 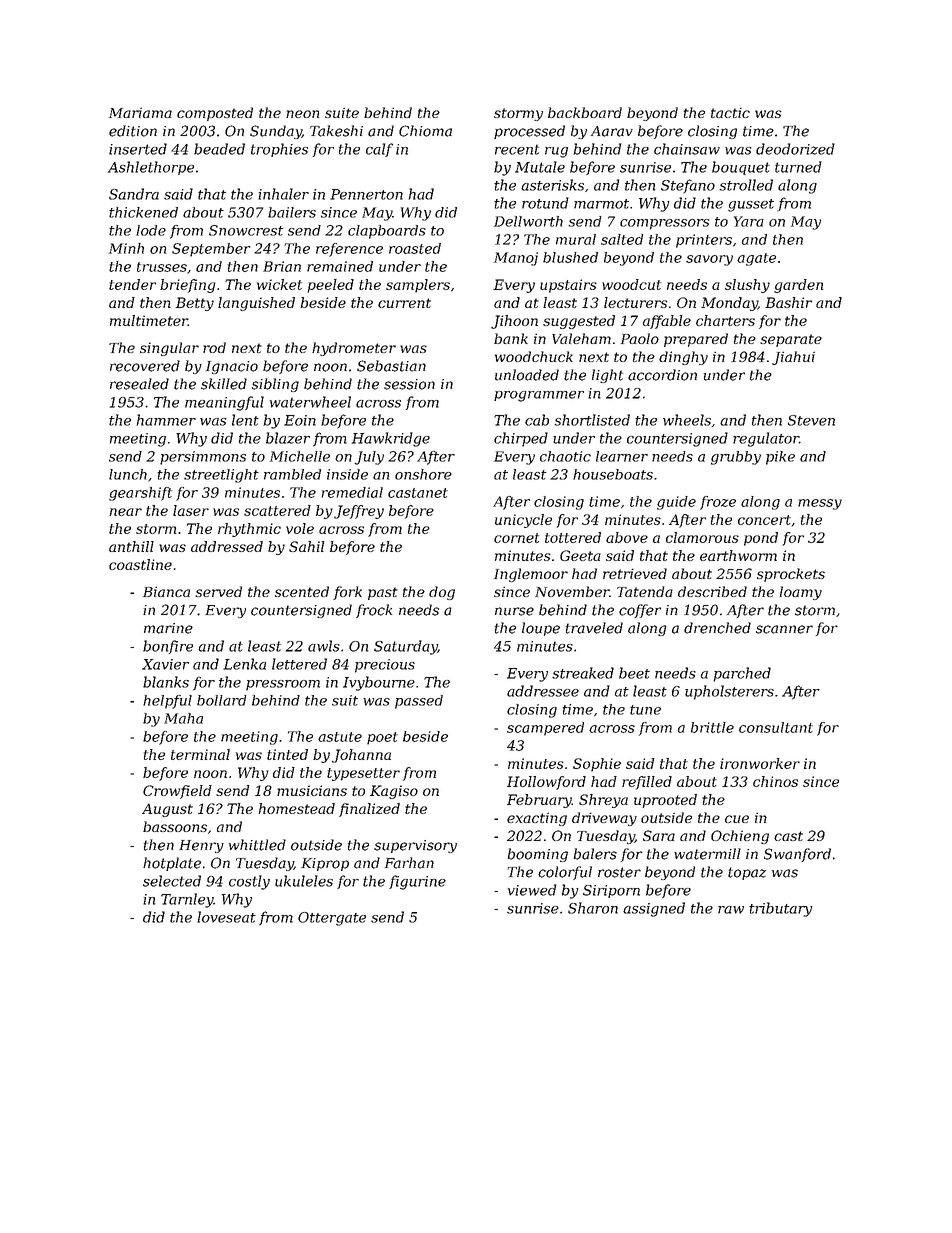 What do you see at coordinates (687, 149) in the screenshot?
I see `chainsaw` at bounding box center [687, 149].
